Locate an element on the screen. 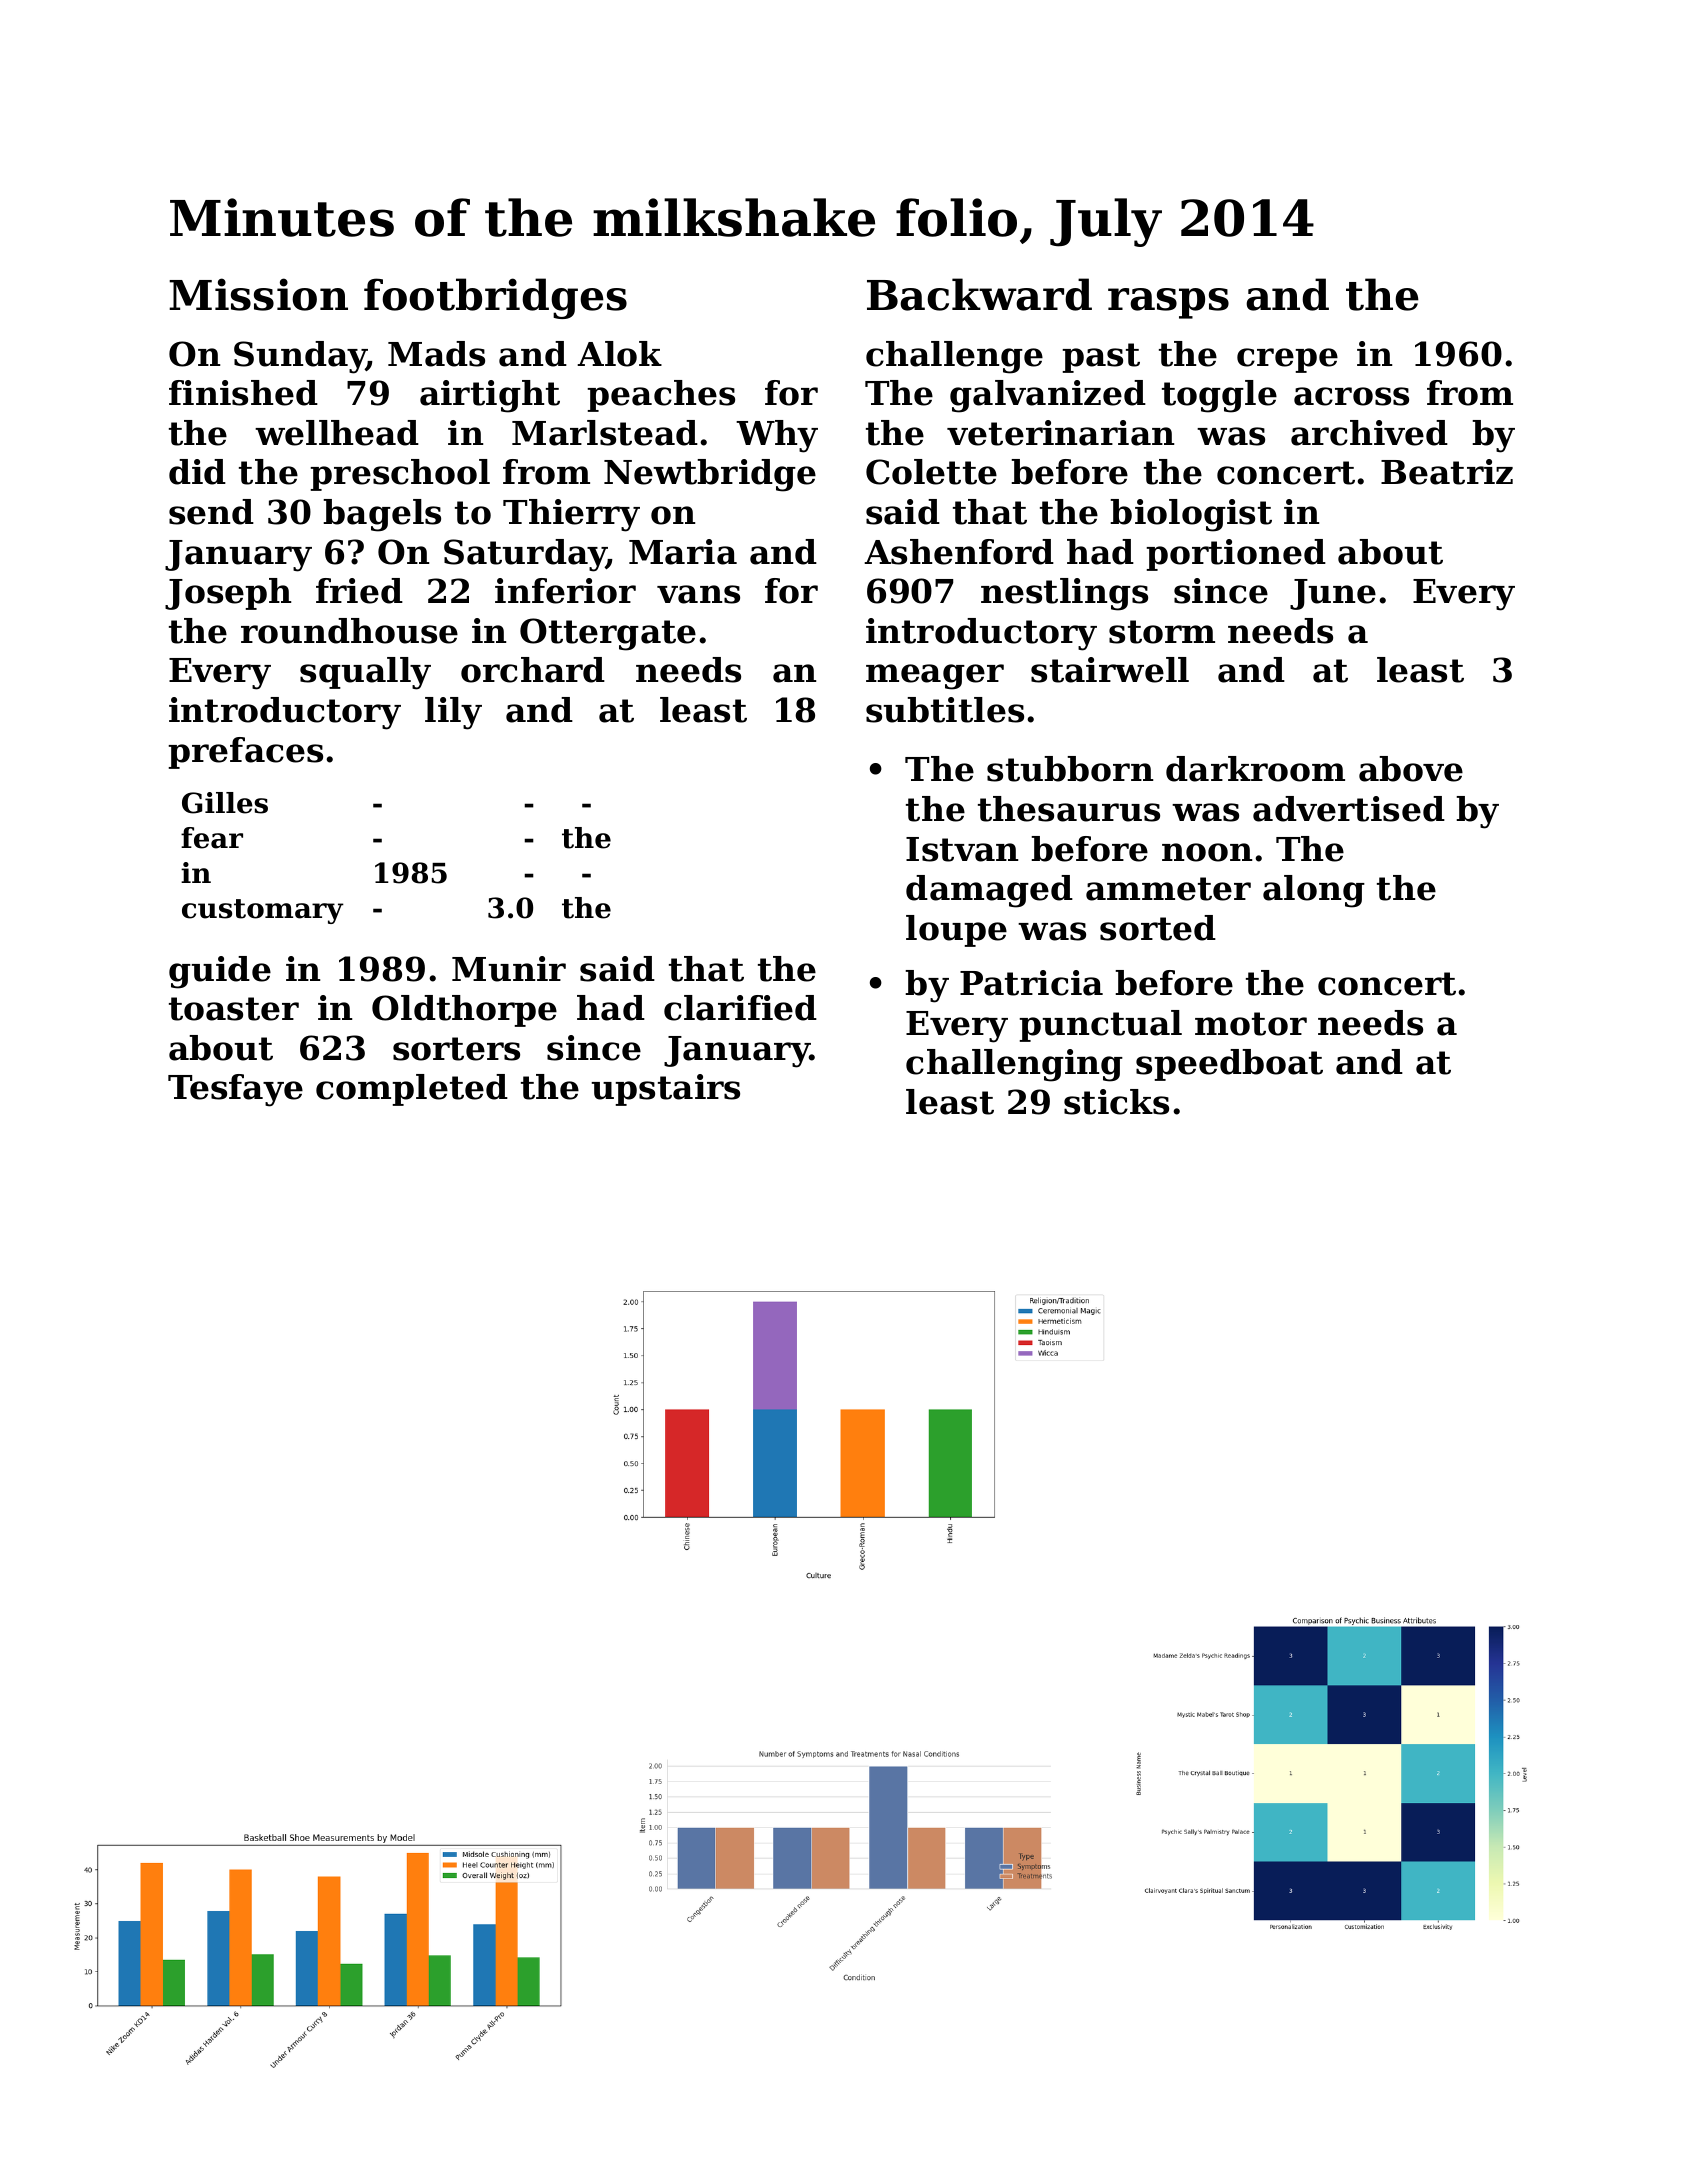  Mission is located at coordinates (258, 294).
